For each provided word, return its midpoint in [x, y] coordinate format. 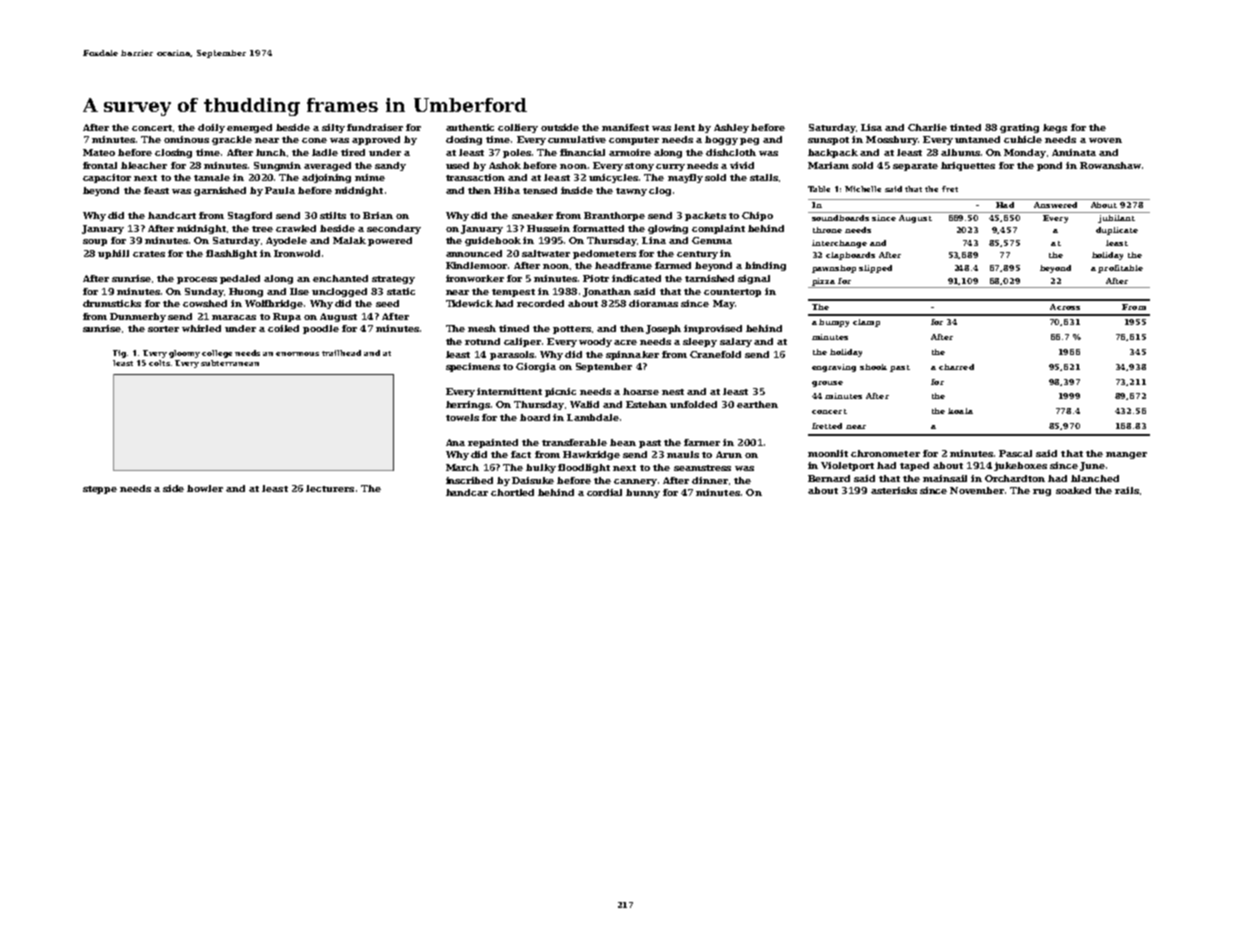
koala [960, 411]
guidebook [493, 241]
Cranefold [715, 354]
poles [517, 153]
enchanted [340, 278]
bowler [205, 488]
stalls [764, 177]
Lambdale [593, 417]
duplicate [1117, 231]
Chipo [757, 216]
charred [956, 367]
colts [159, 363]
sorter [163, 329]
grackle [232, 140]
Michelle [863, 189]
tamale [212, 177]
